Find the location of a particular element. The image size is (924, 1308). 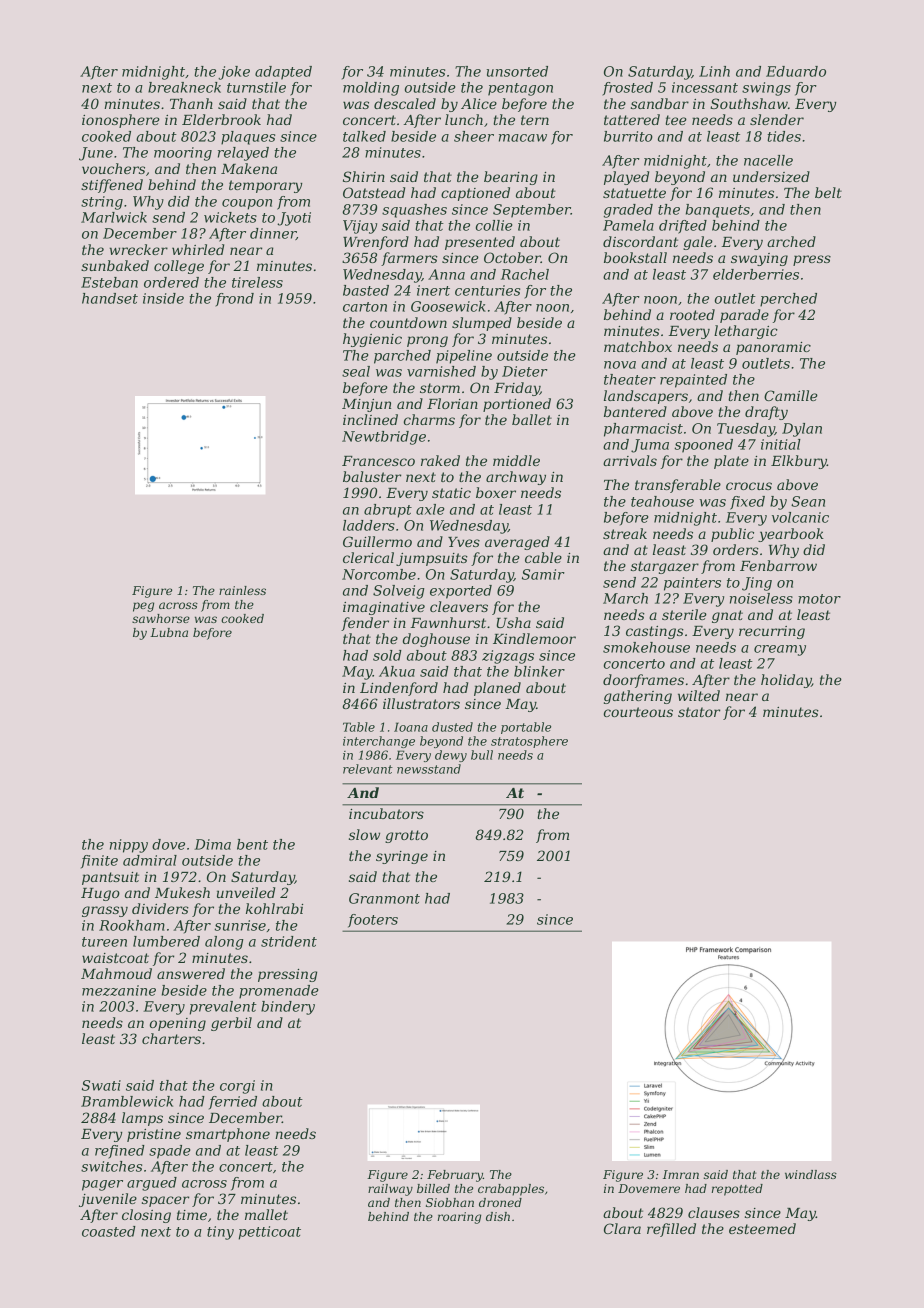

painters is located at coordinates (692, 584).
